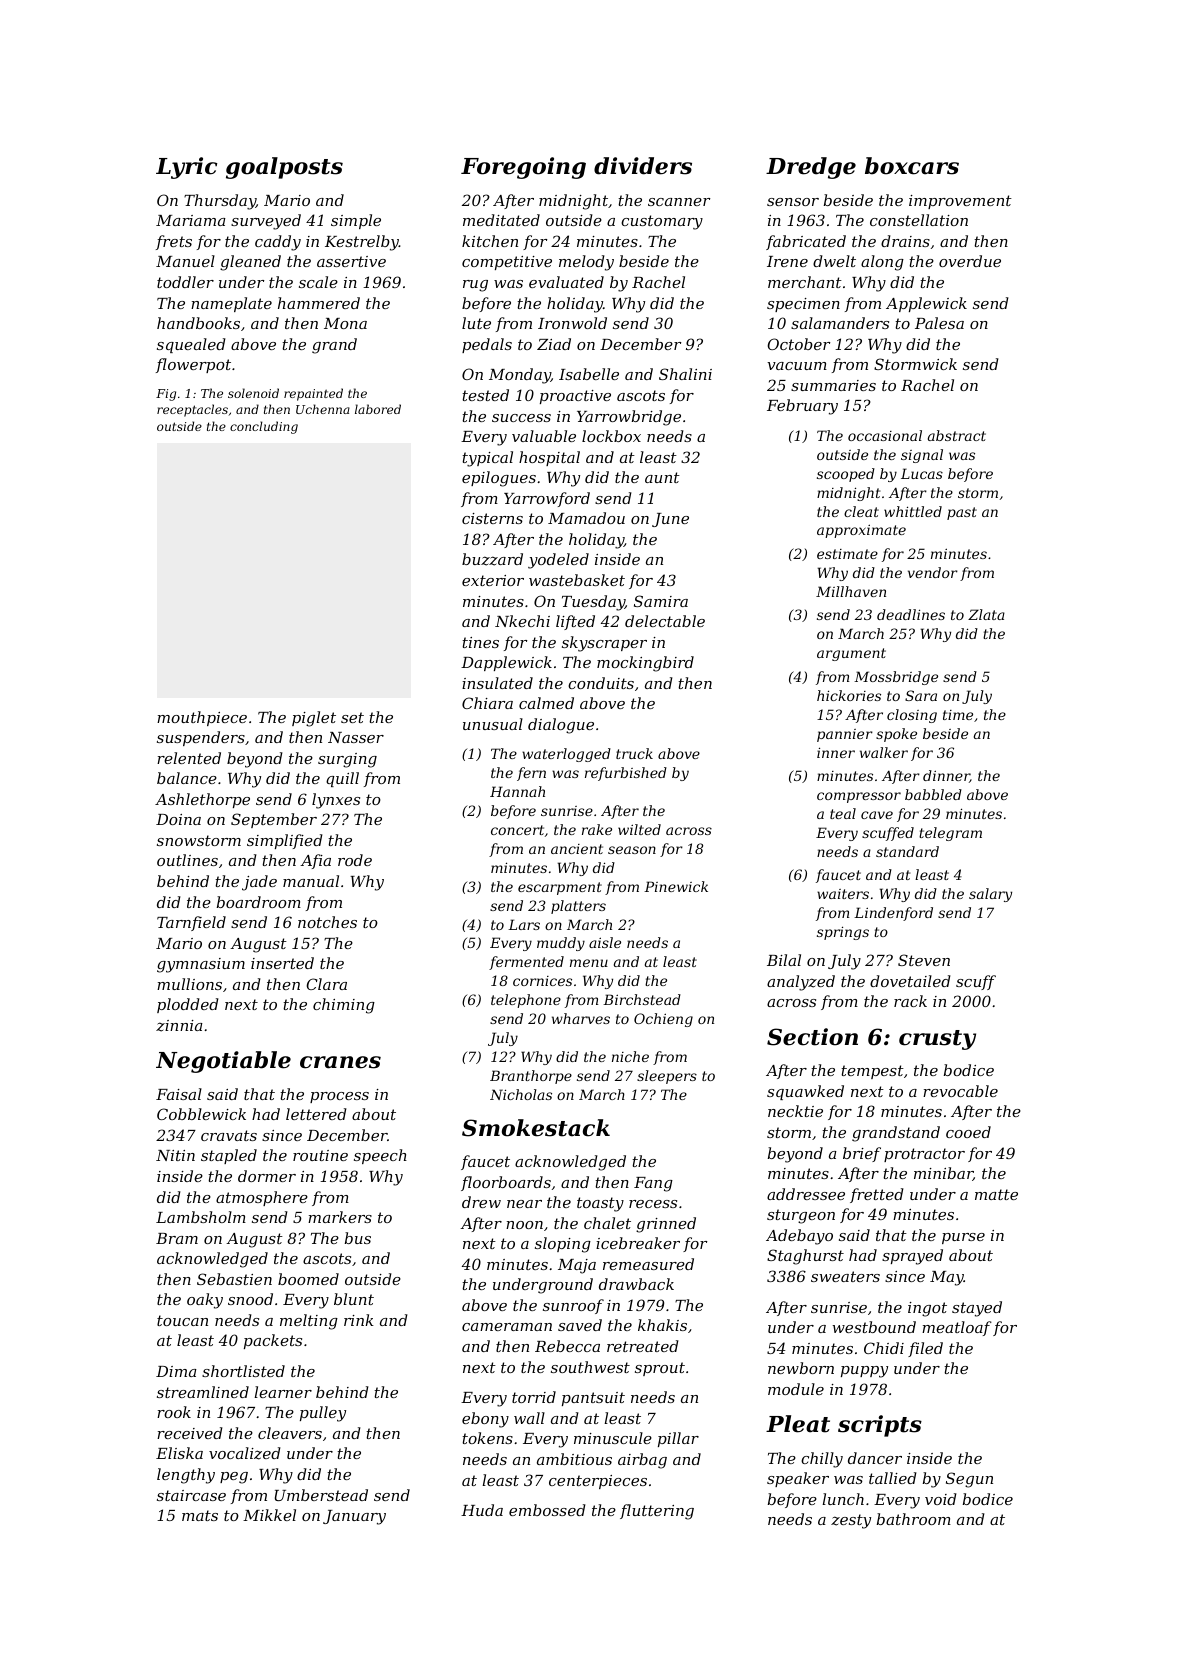 This image has height=1666, width=1178. I want to click on Foregoing, so click(523, 168).
